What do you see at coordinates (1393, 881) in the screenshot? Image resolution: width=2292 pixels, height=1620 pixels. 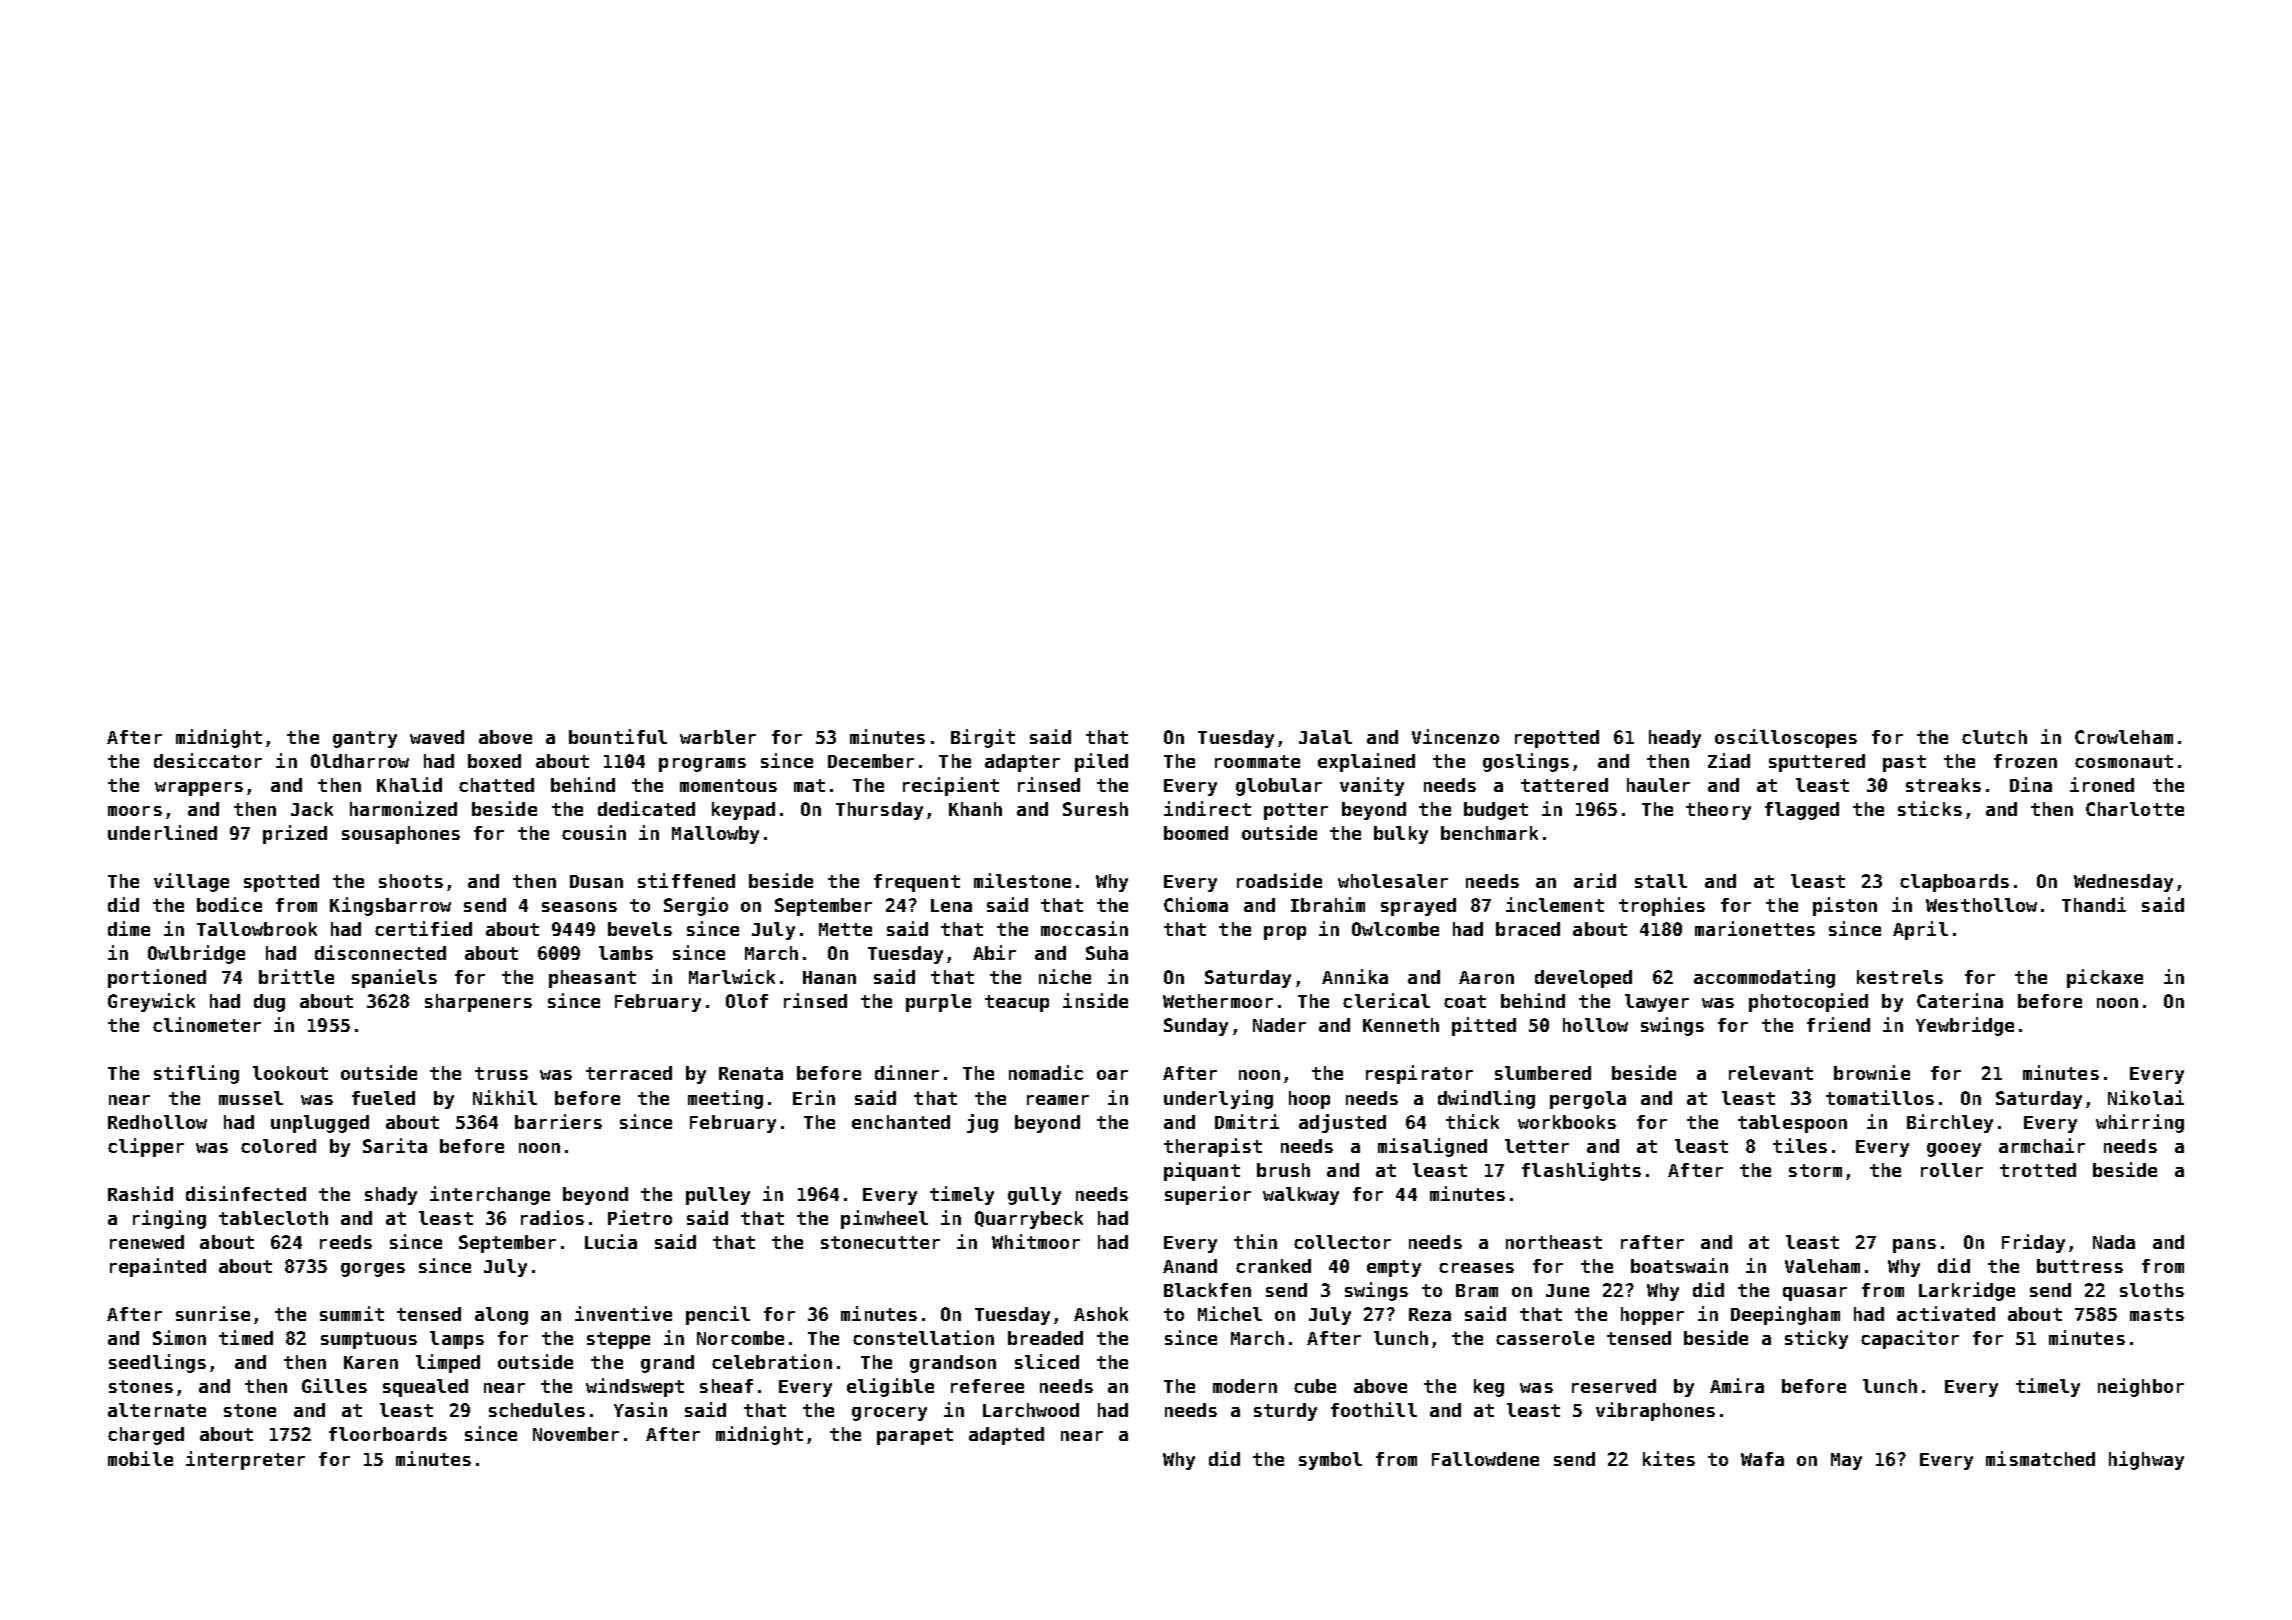 I see `wholesaler` at bounding box center [1393, 881].
